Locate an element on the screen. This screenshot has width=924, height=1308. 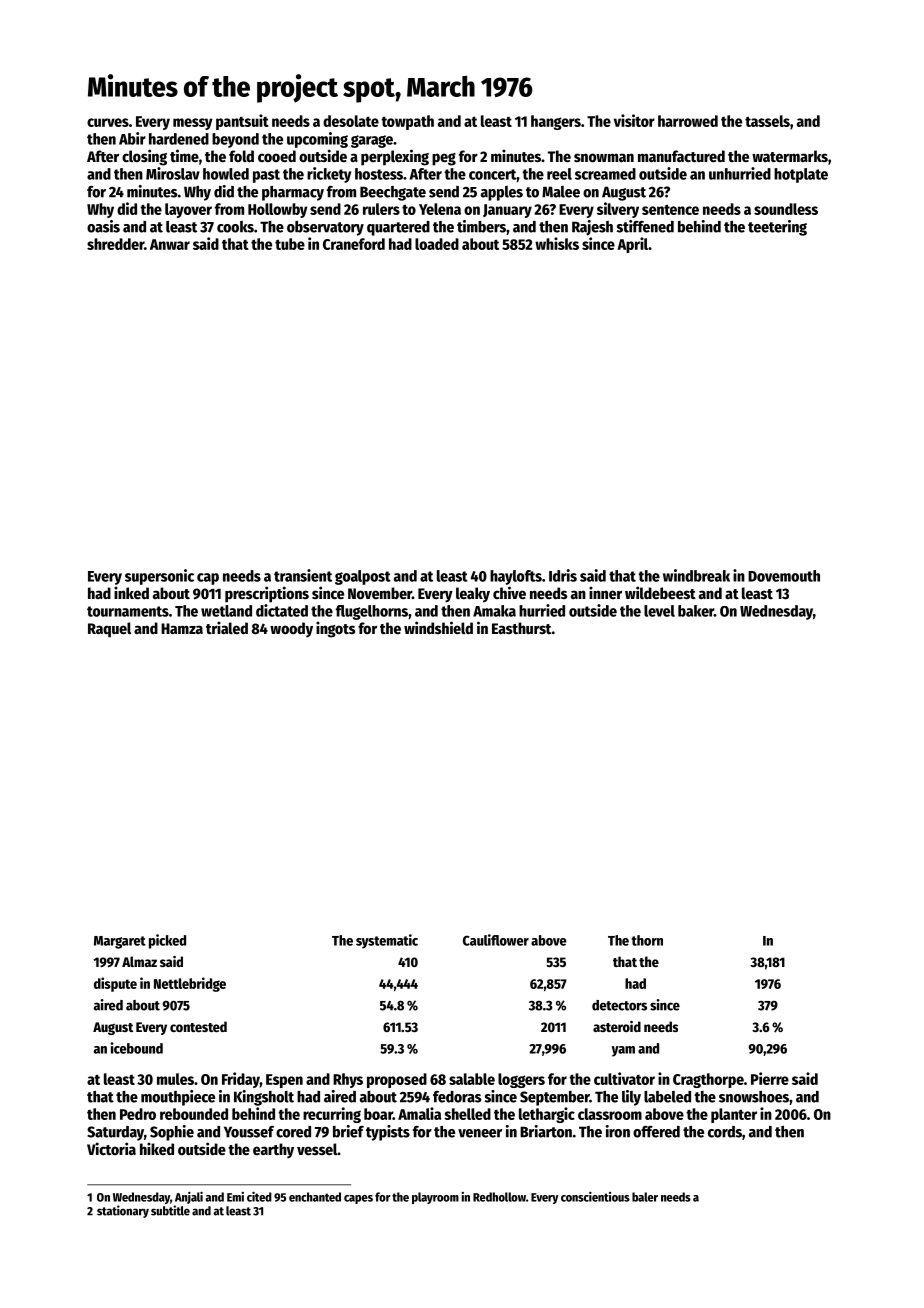
Emi is located at coordinates (235, 1197).
